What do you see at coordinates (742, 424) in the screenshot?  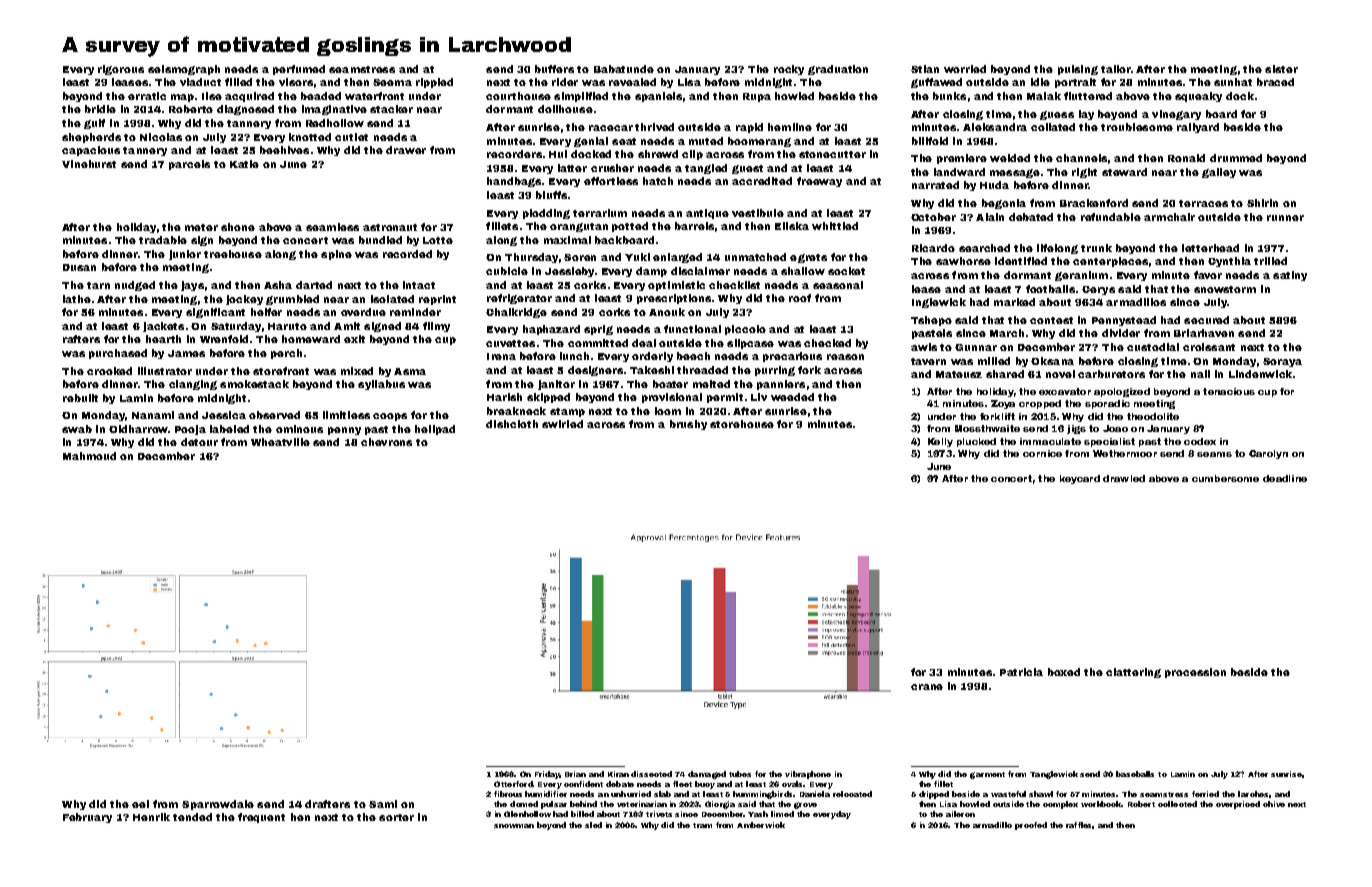 I see `storehouse` at bounding box center [742, 424].
